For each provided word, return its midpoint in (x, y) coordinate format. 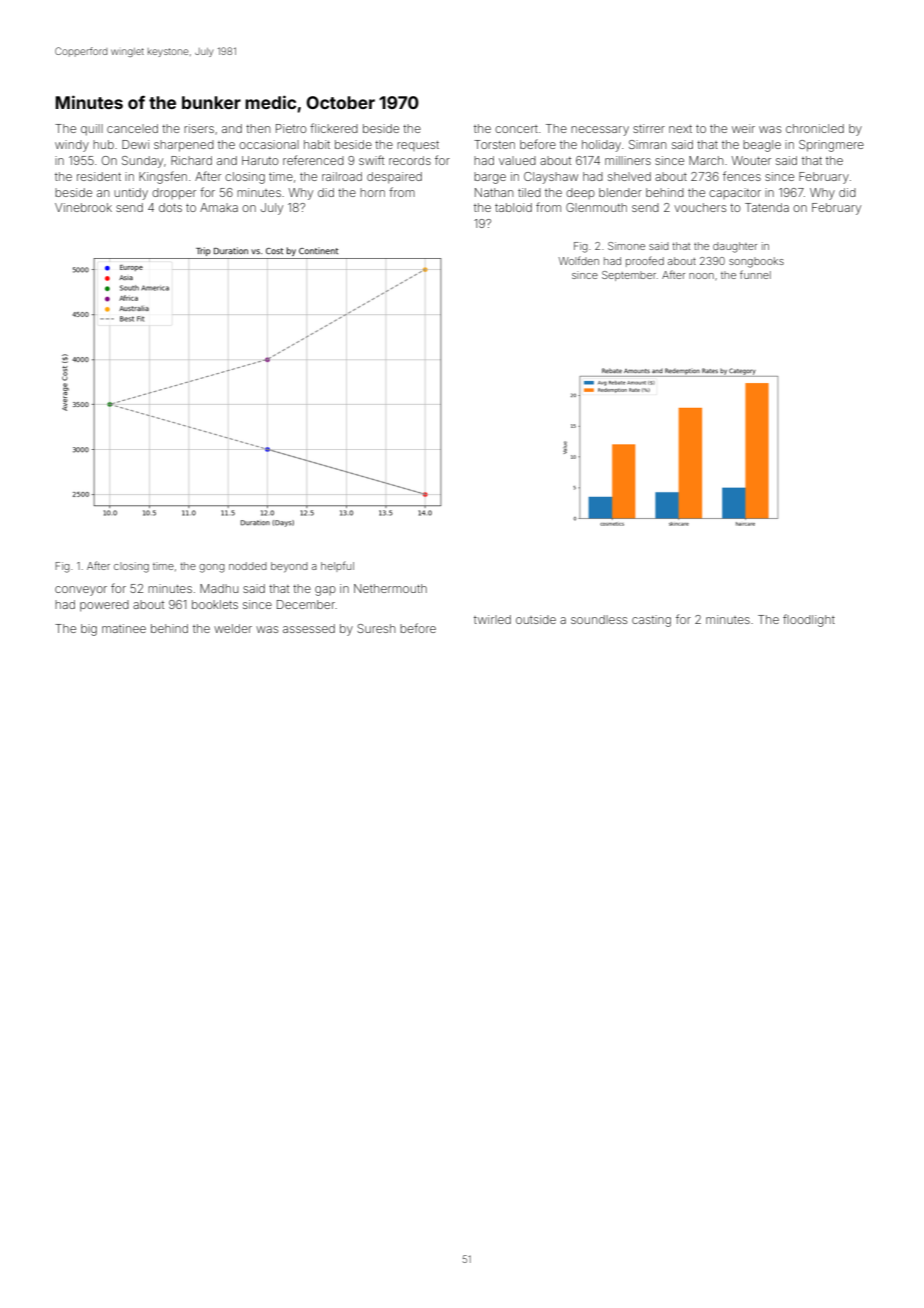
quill (92, 130)
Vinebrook (83, 207)
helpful (337, 566)
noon (701, 276)
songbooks (756, 262)
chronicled (815, 128)
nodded (248, 566)
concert (516, 129)
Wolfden (578, 260)
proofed (645, 261)
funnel (755, 274)
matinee (124, 628)
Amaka (219, 207)
